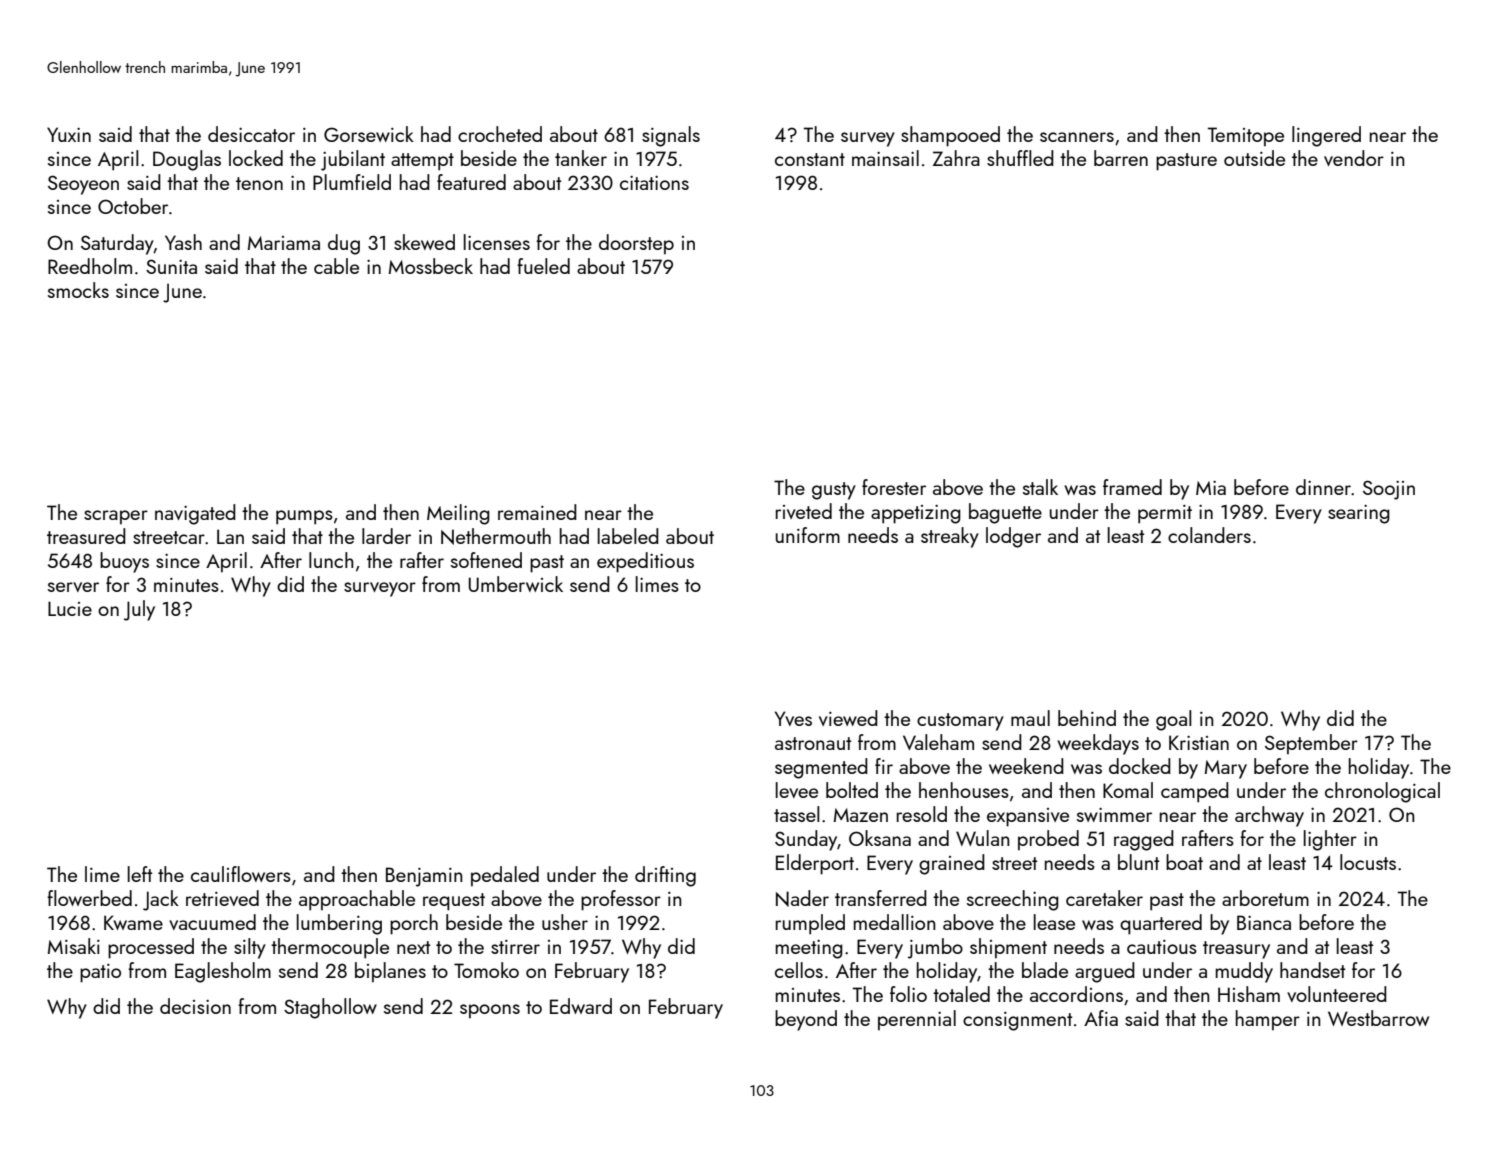  I want to click on server, so click(73, 587).
